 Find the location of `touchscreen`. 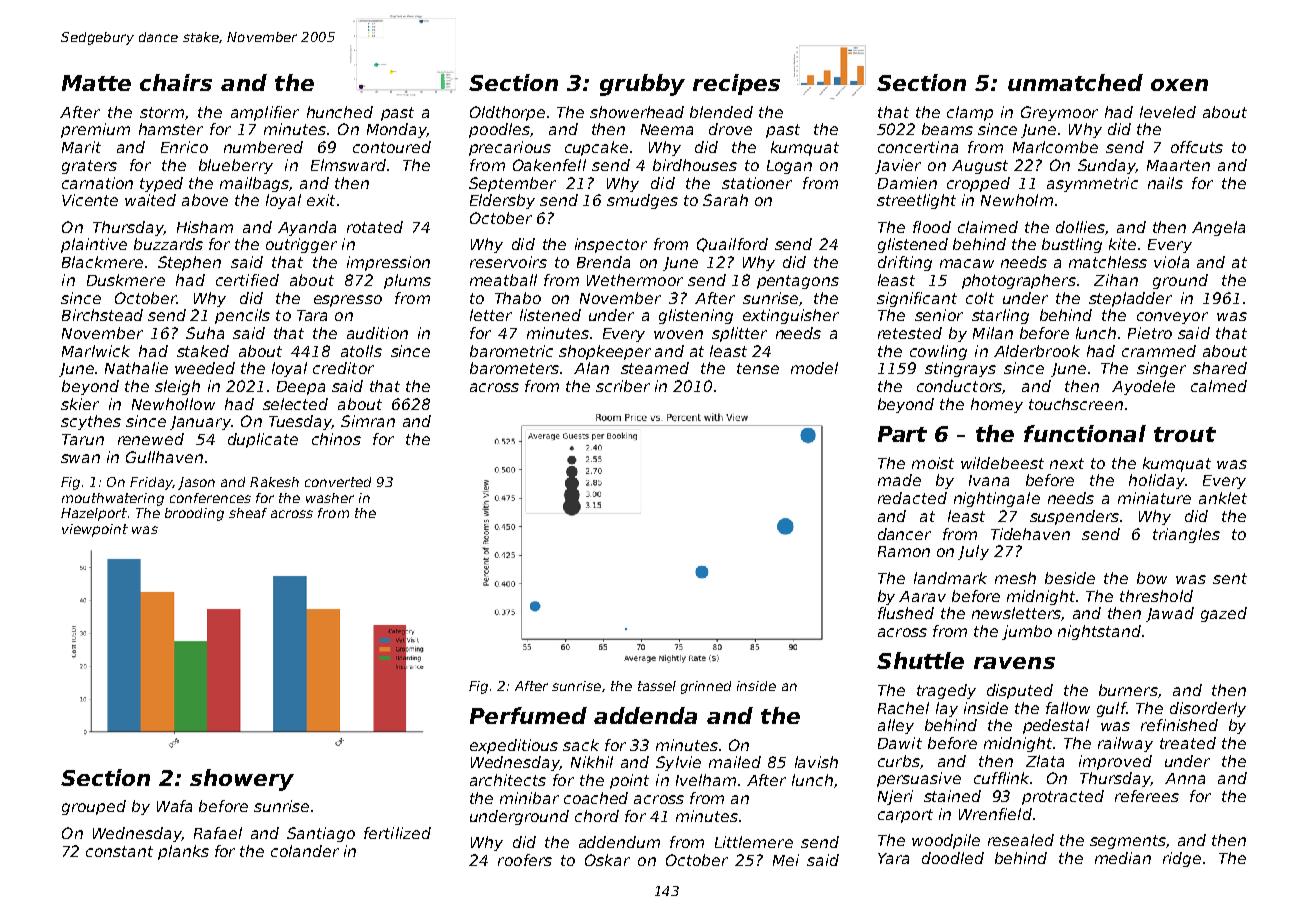

touchscreen is located at coordinates (1076, 404).
